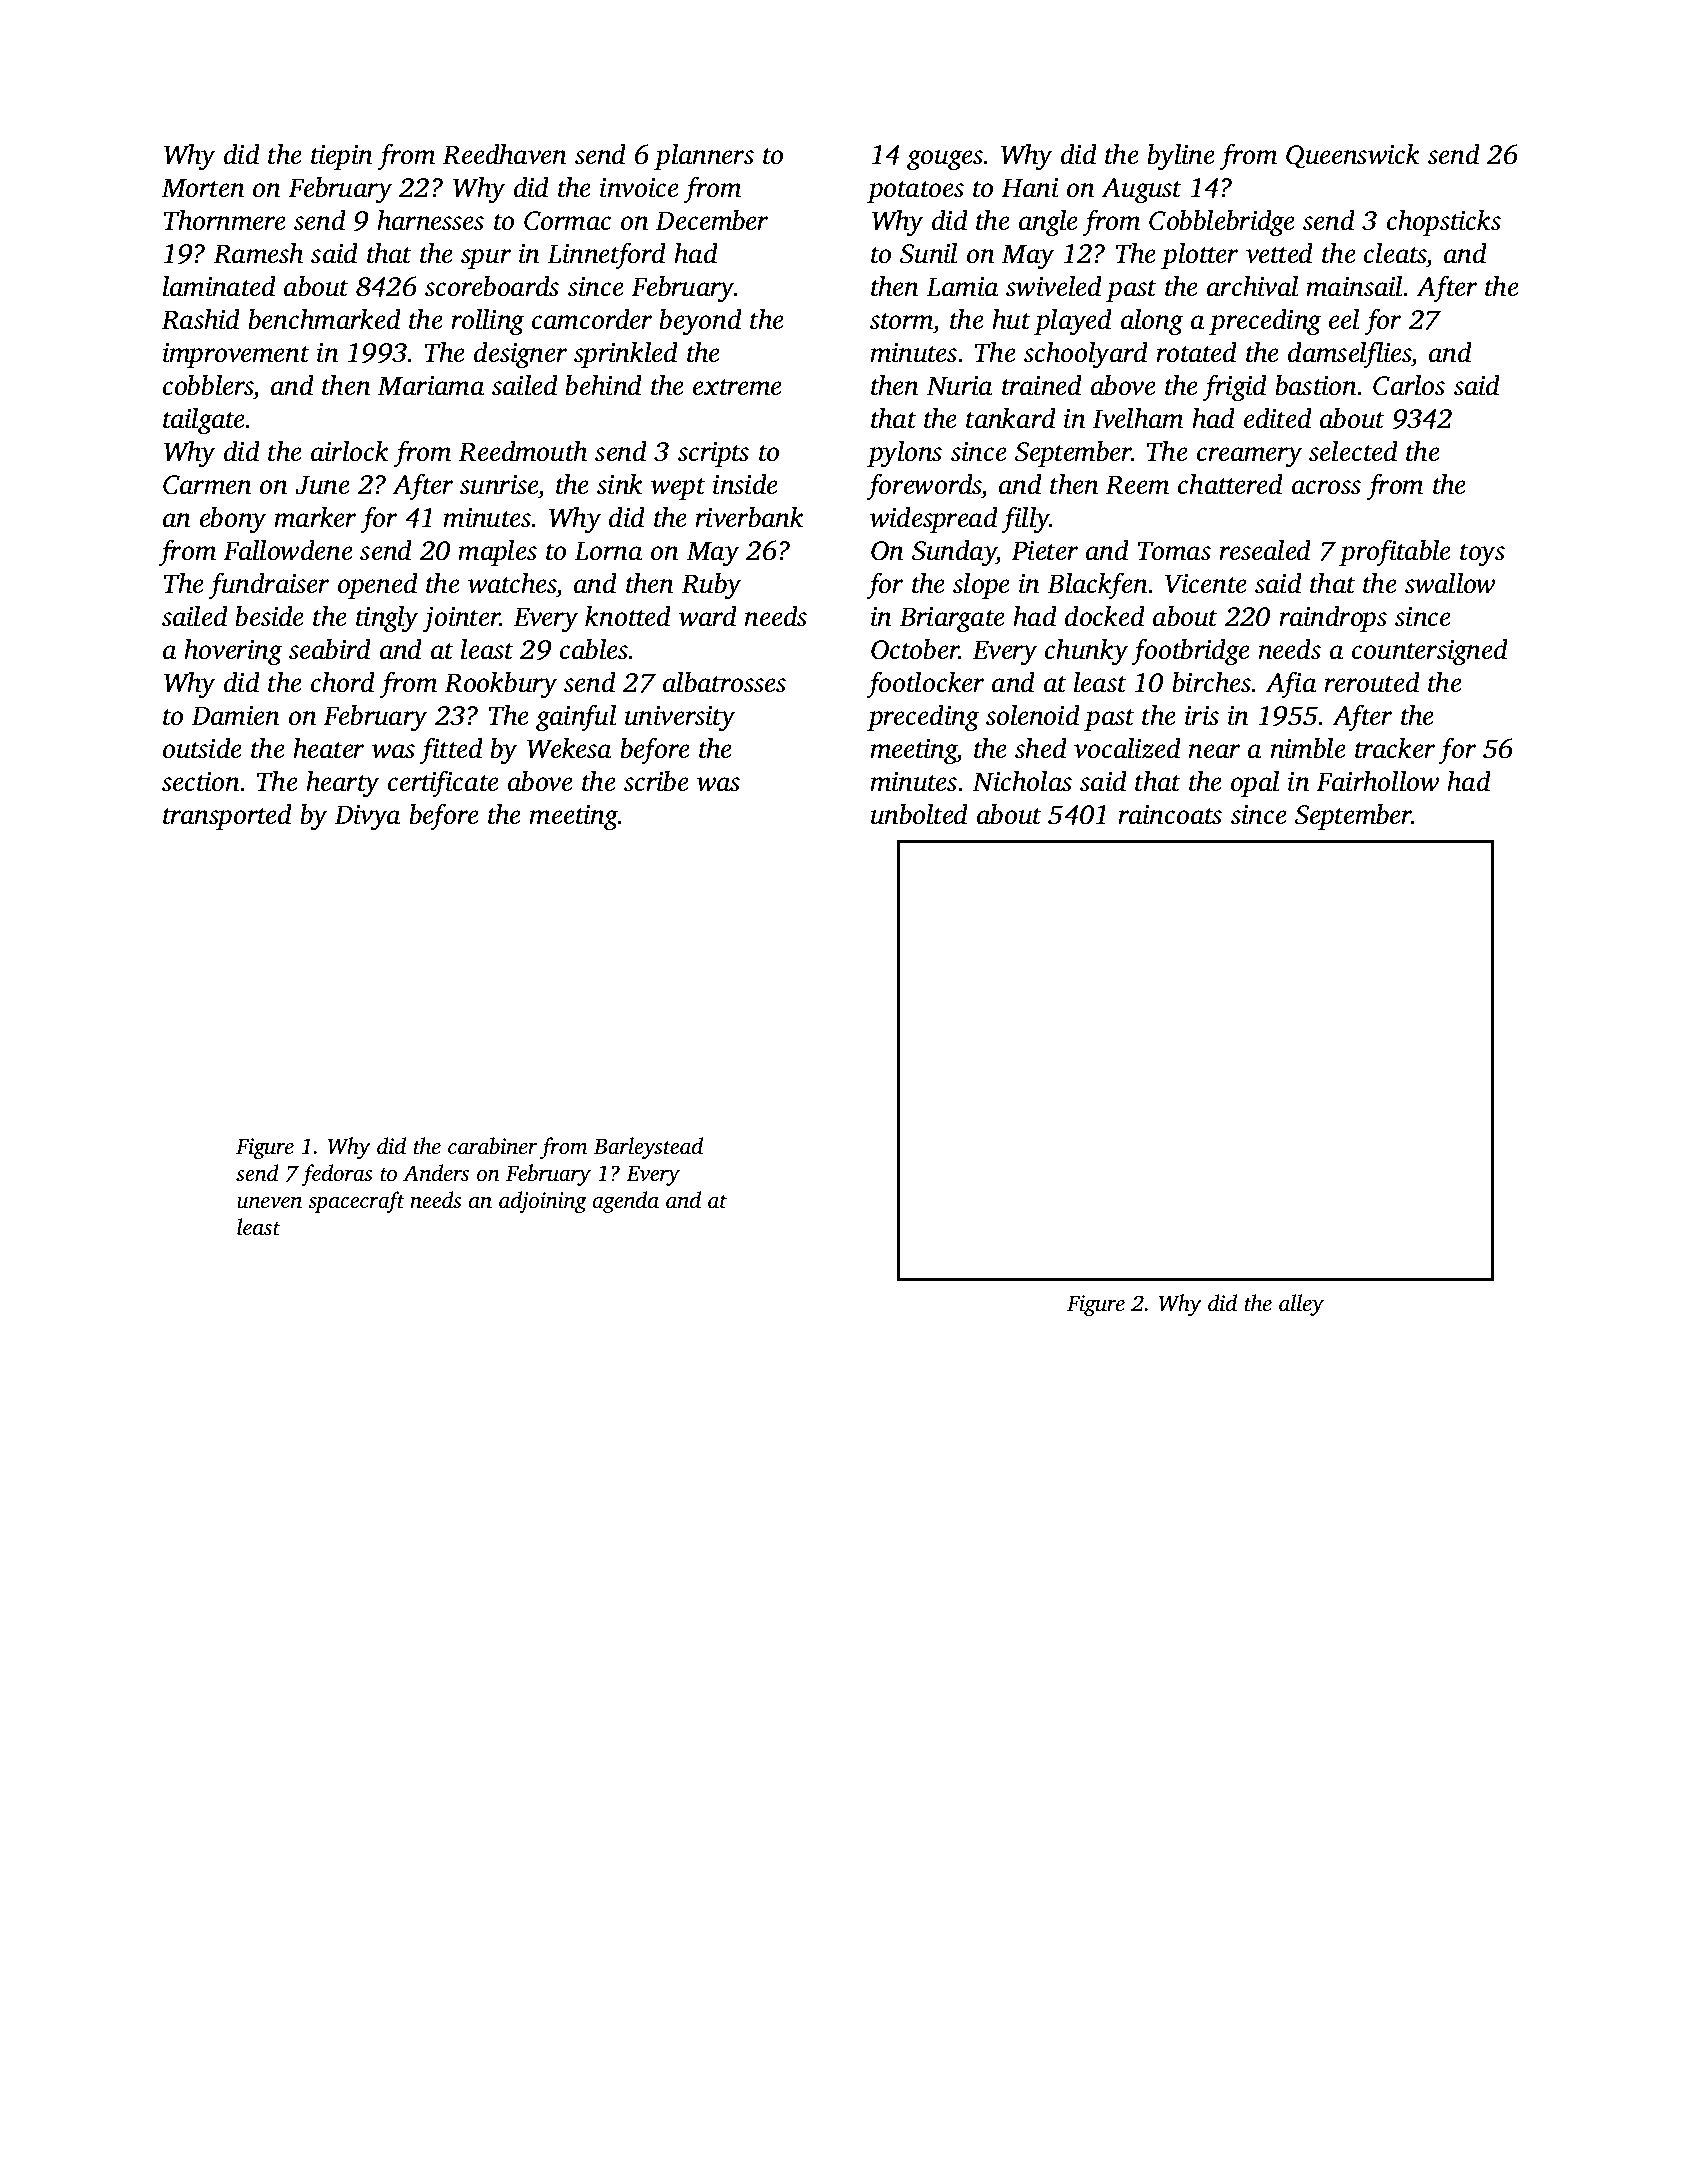 The image size is (1683, 2178). I want to click on Fairhollow, so click(1378, 781).
